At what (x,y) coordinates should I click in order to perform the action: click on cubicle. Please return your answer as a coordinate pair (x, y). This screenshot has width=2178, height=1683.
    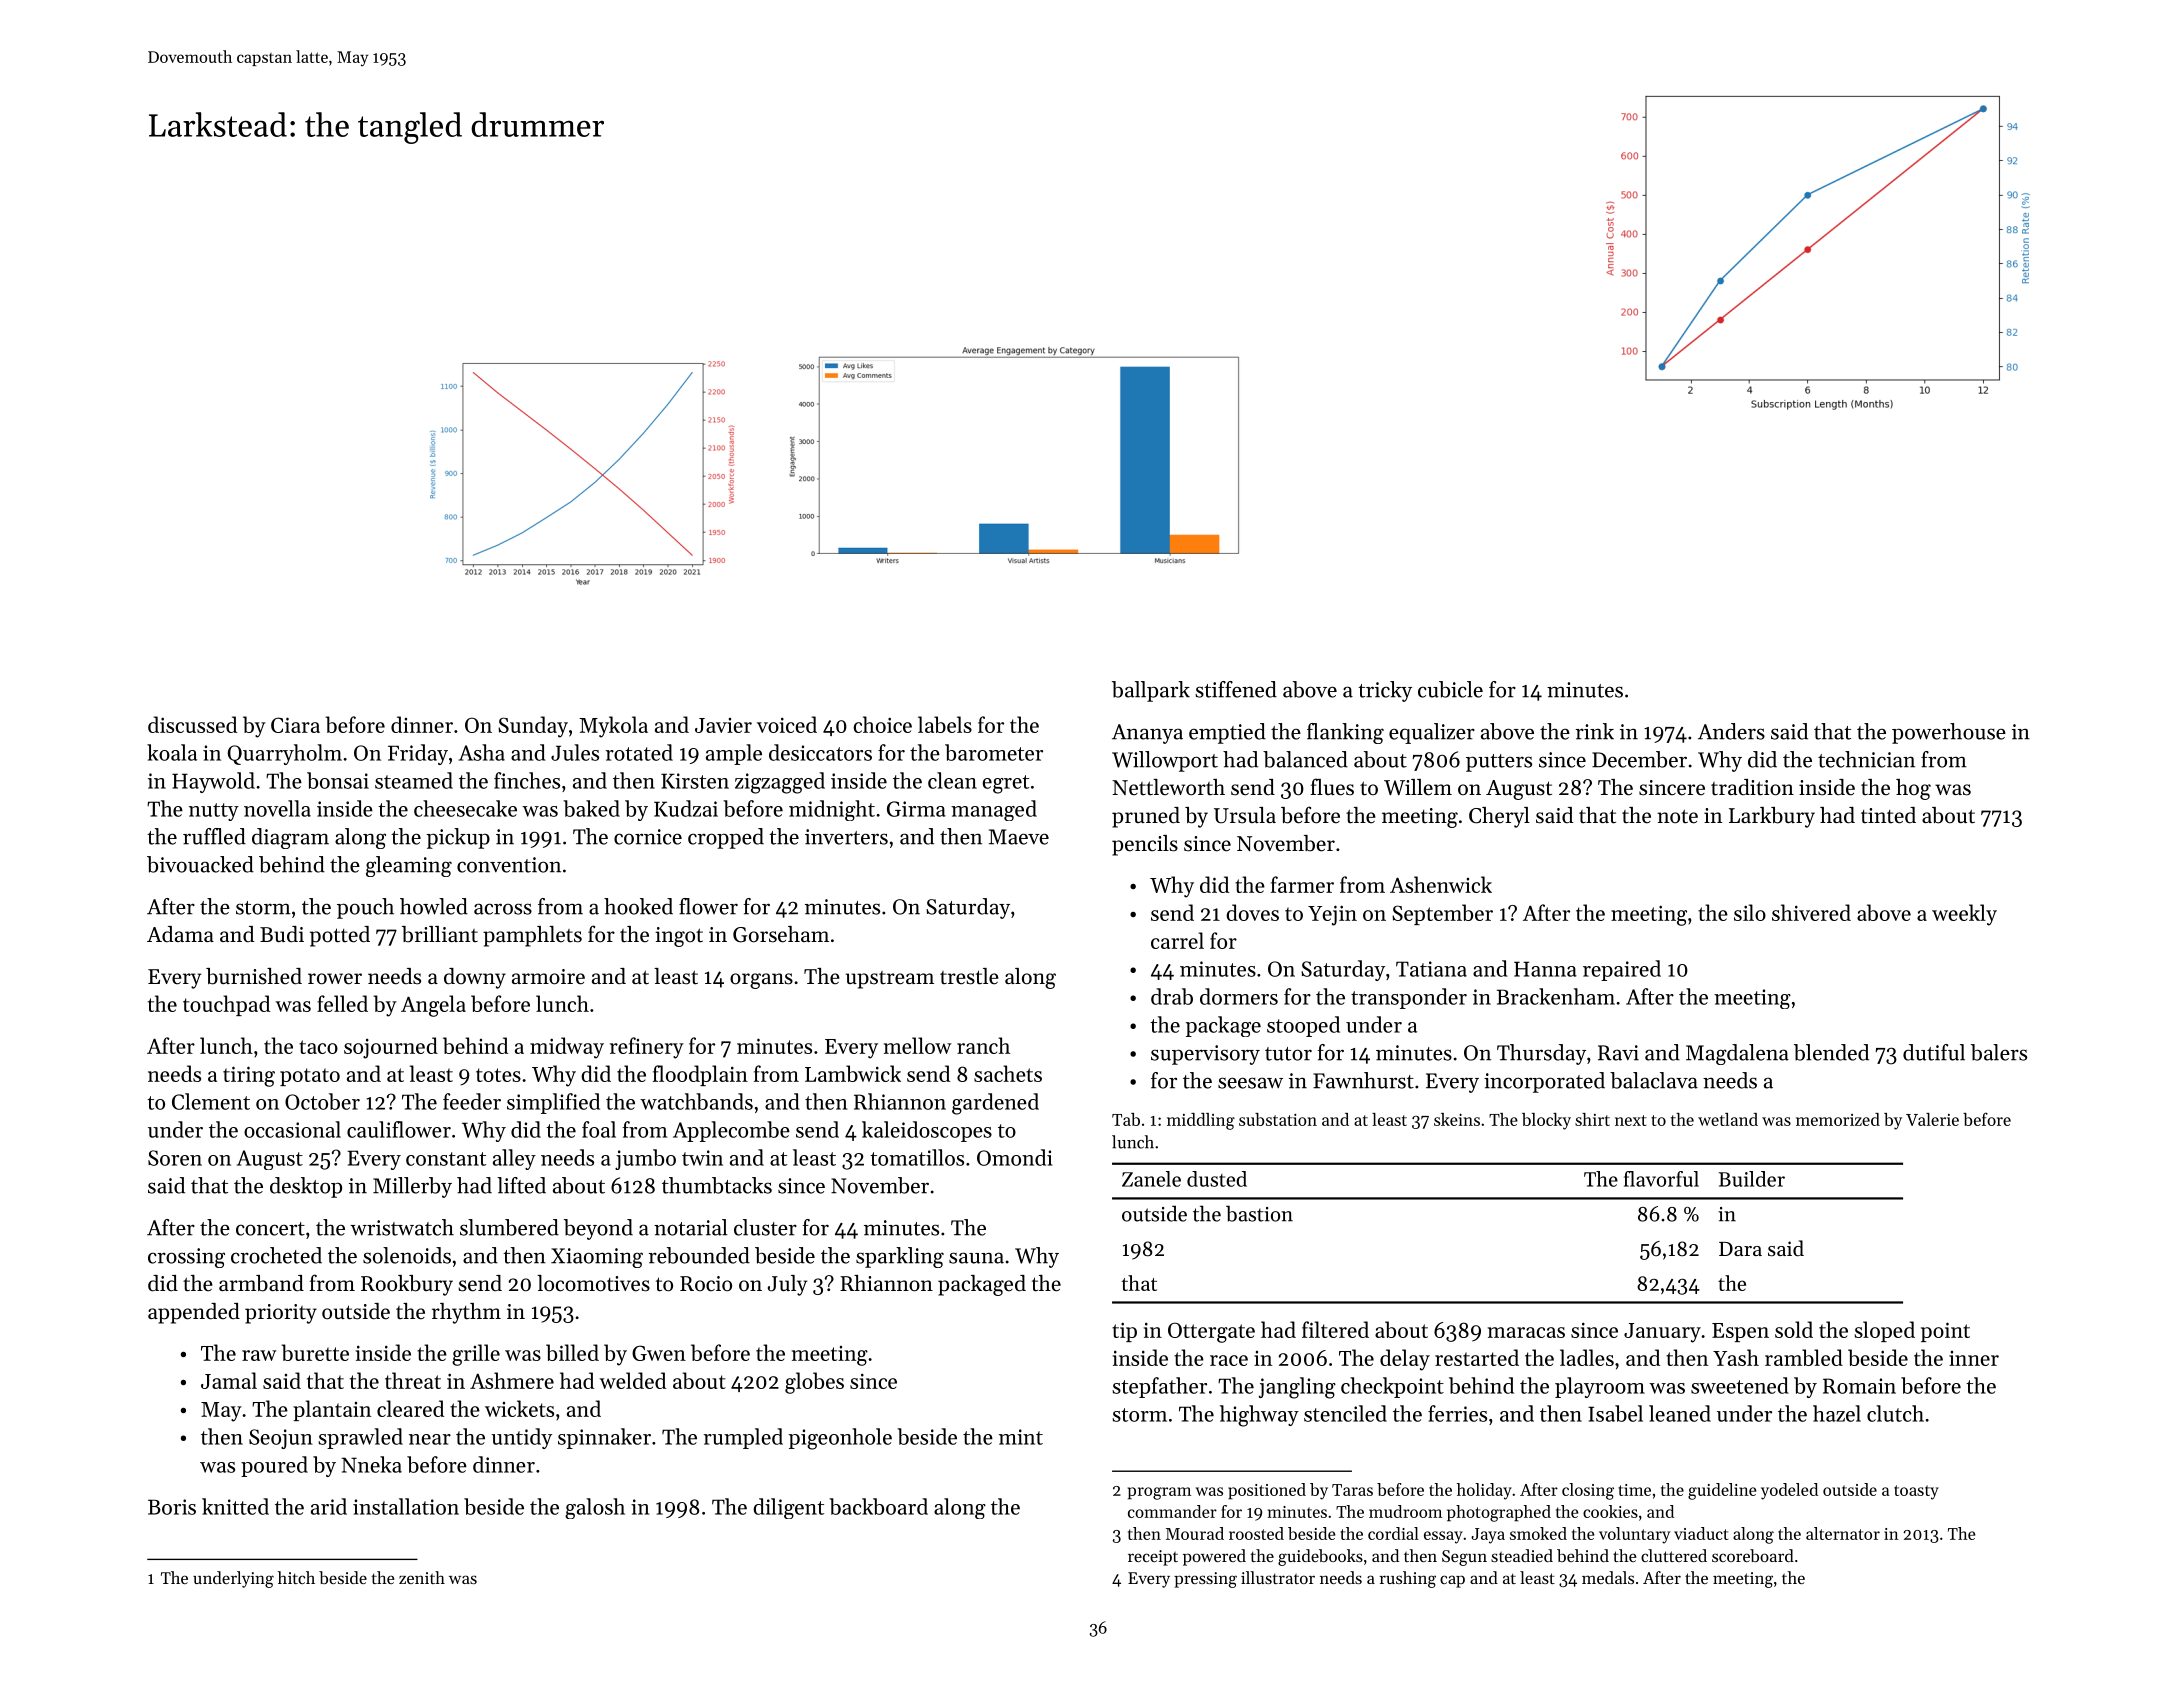
    Looking at the image, I should click on (1450, 689).
